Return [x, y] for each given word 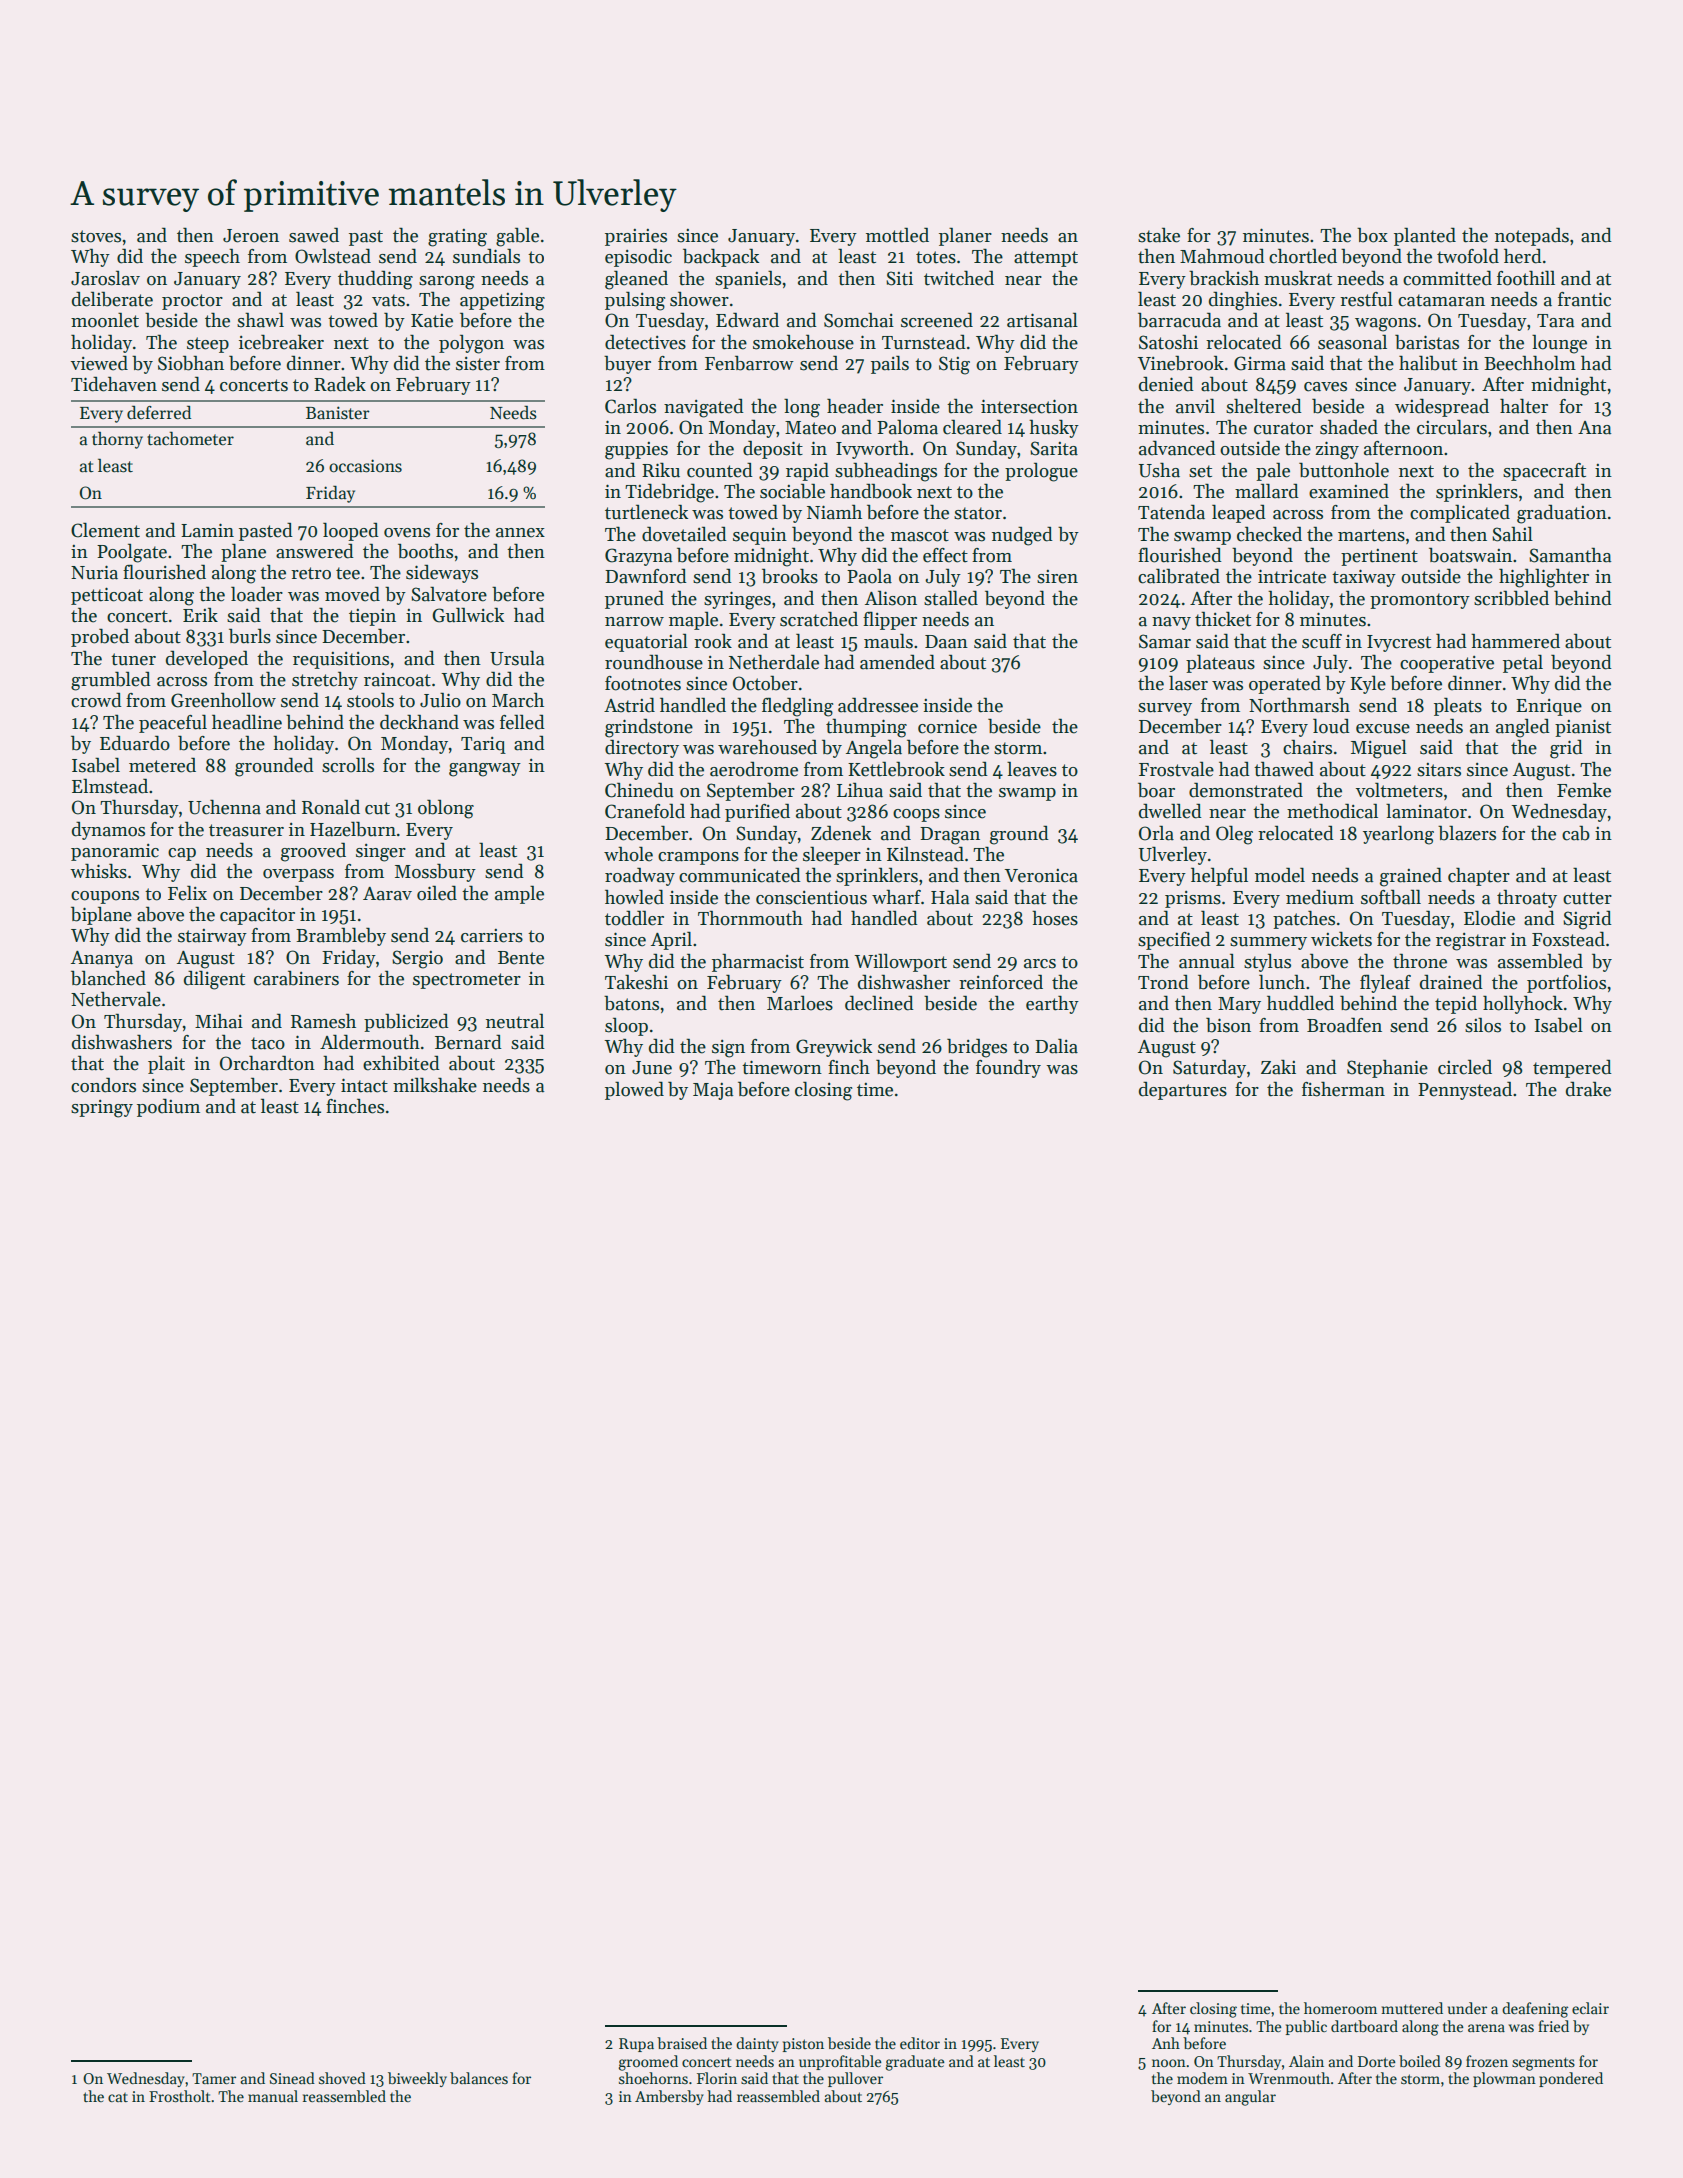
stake [1159, 235]
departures [1183, 1090]
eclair [1590, 2008]
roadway [640, 876]
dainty [757, 2044]
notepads [1532, 236]
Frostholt [180, 2096]
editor [920, 2043]
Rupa [636, 2045]
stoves [96, 236]
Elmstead [110, 786]
